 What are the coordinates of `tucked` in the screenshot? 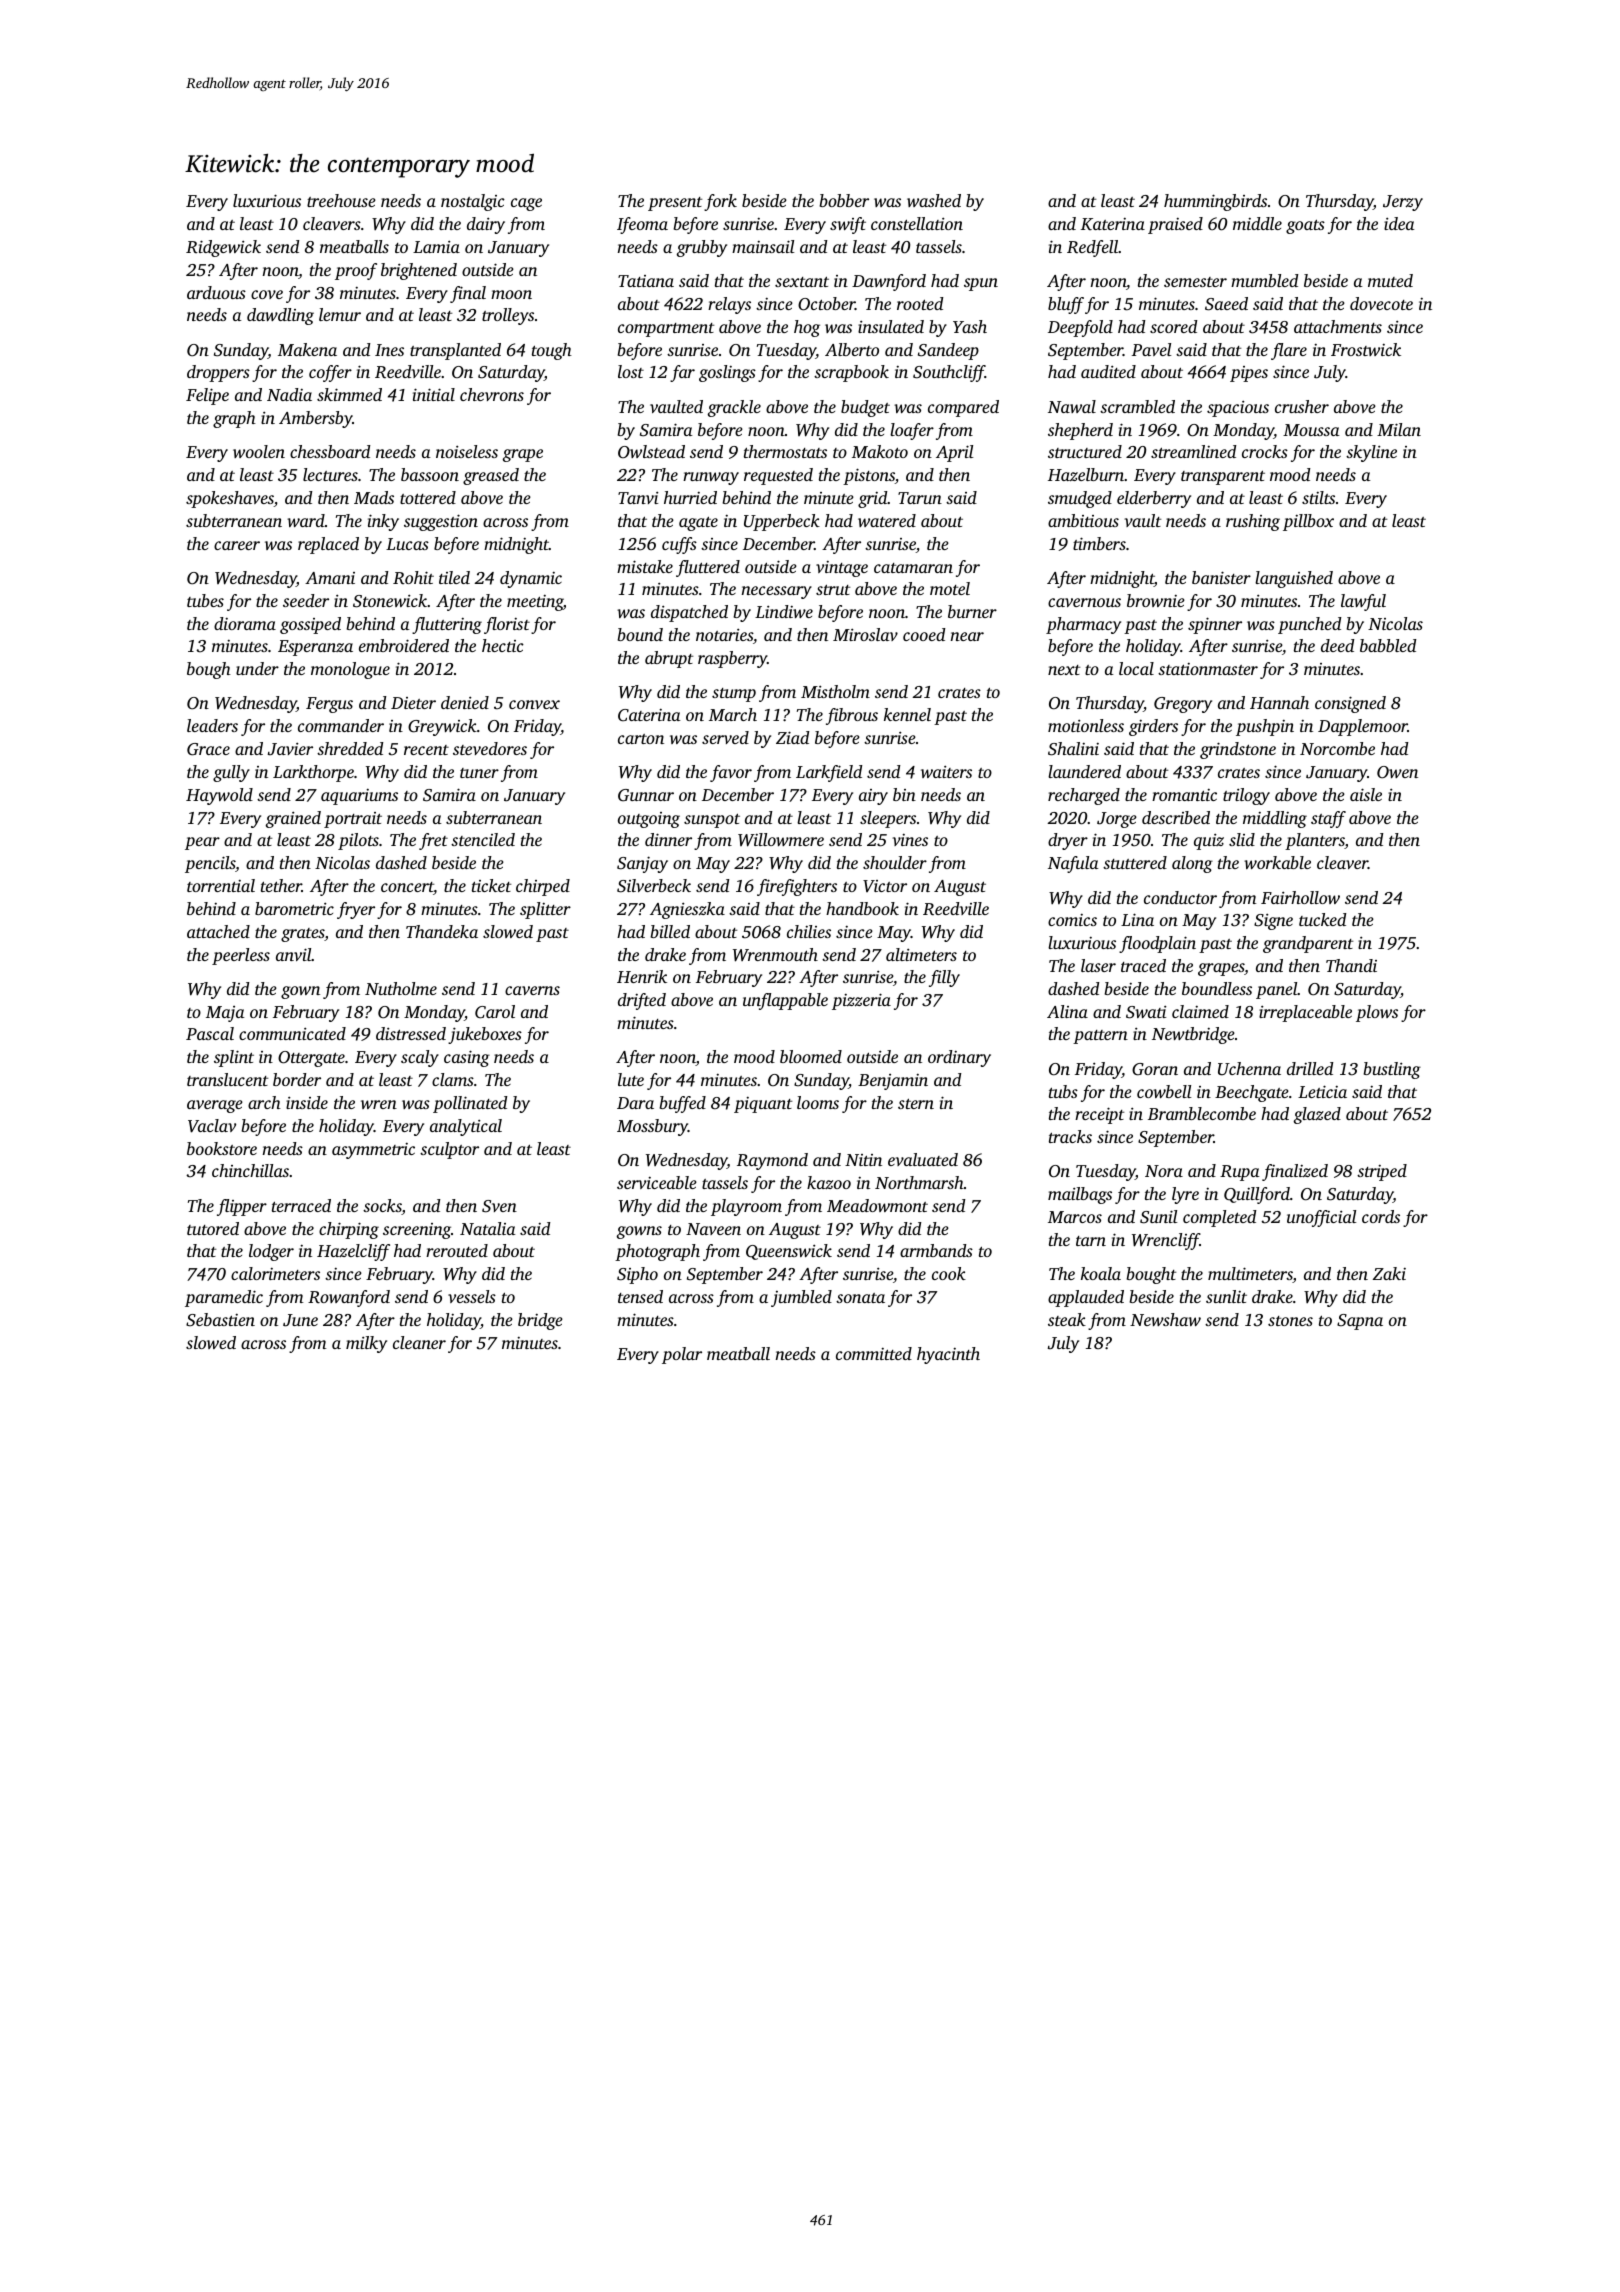 It's located at (1322, 919).
